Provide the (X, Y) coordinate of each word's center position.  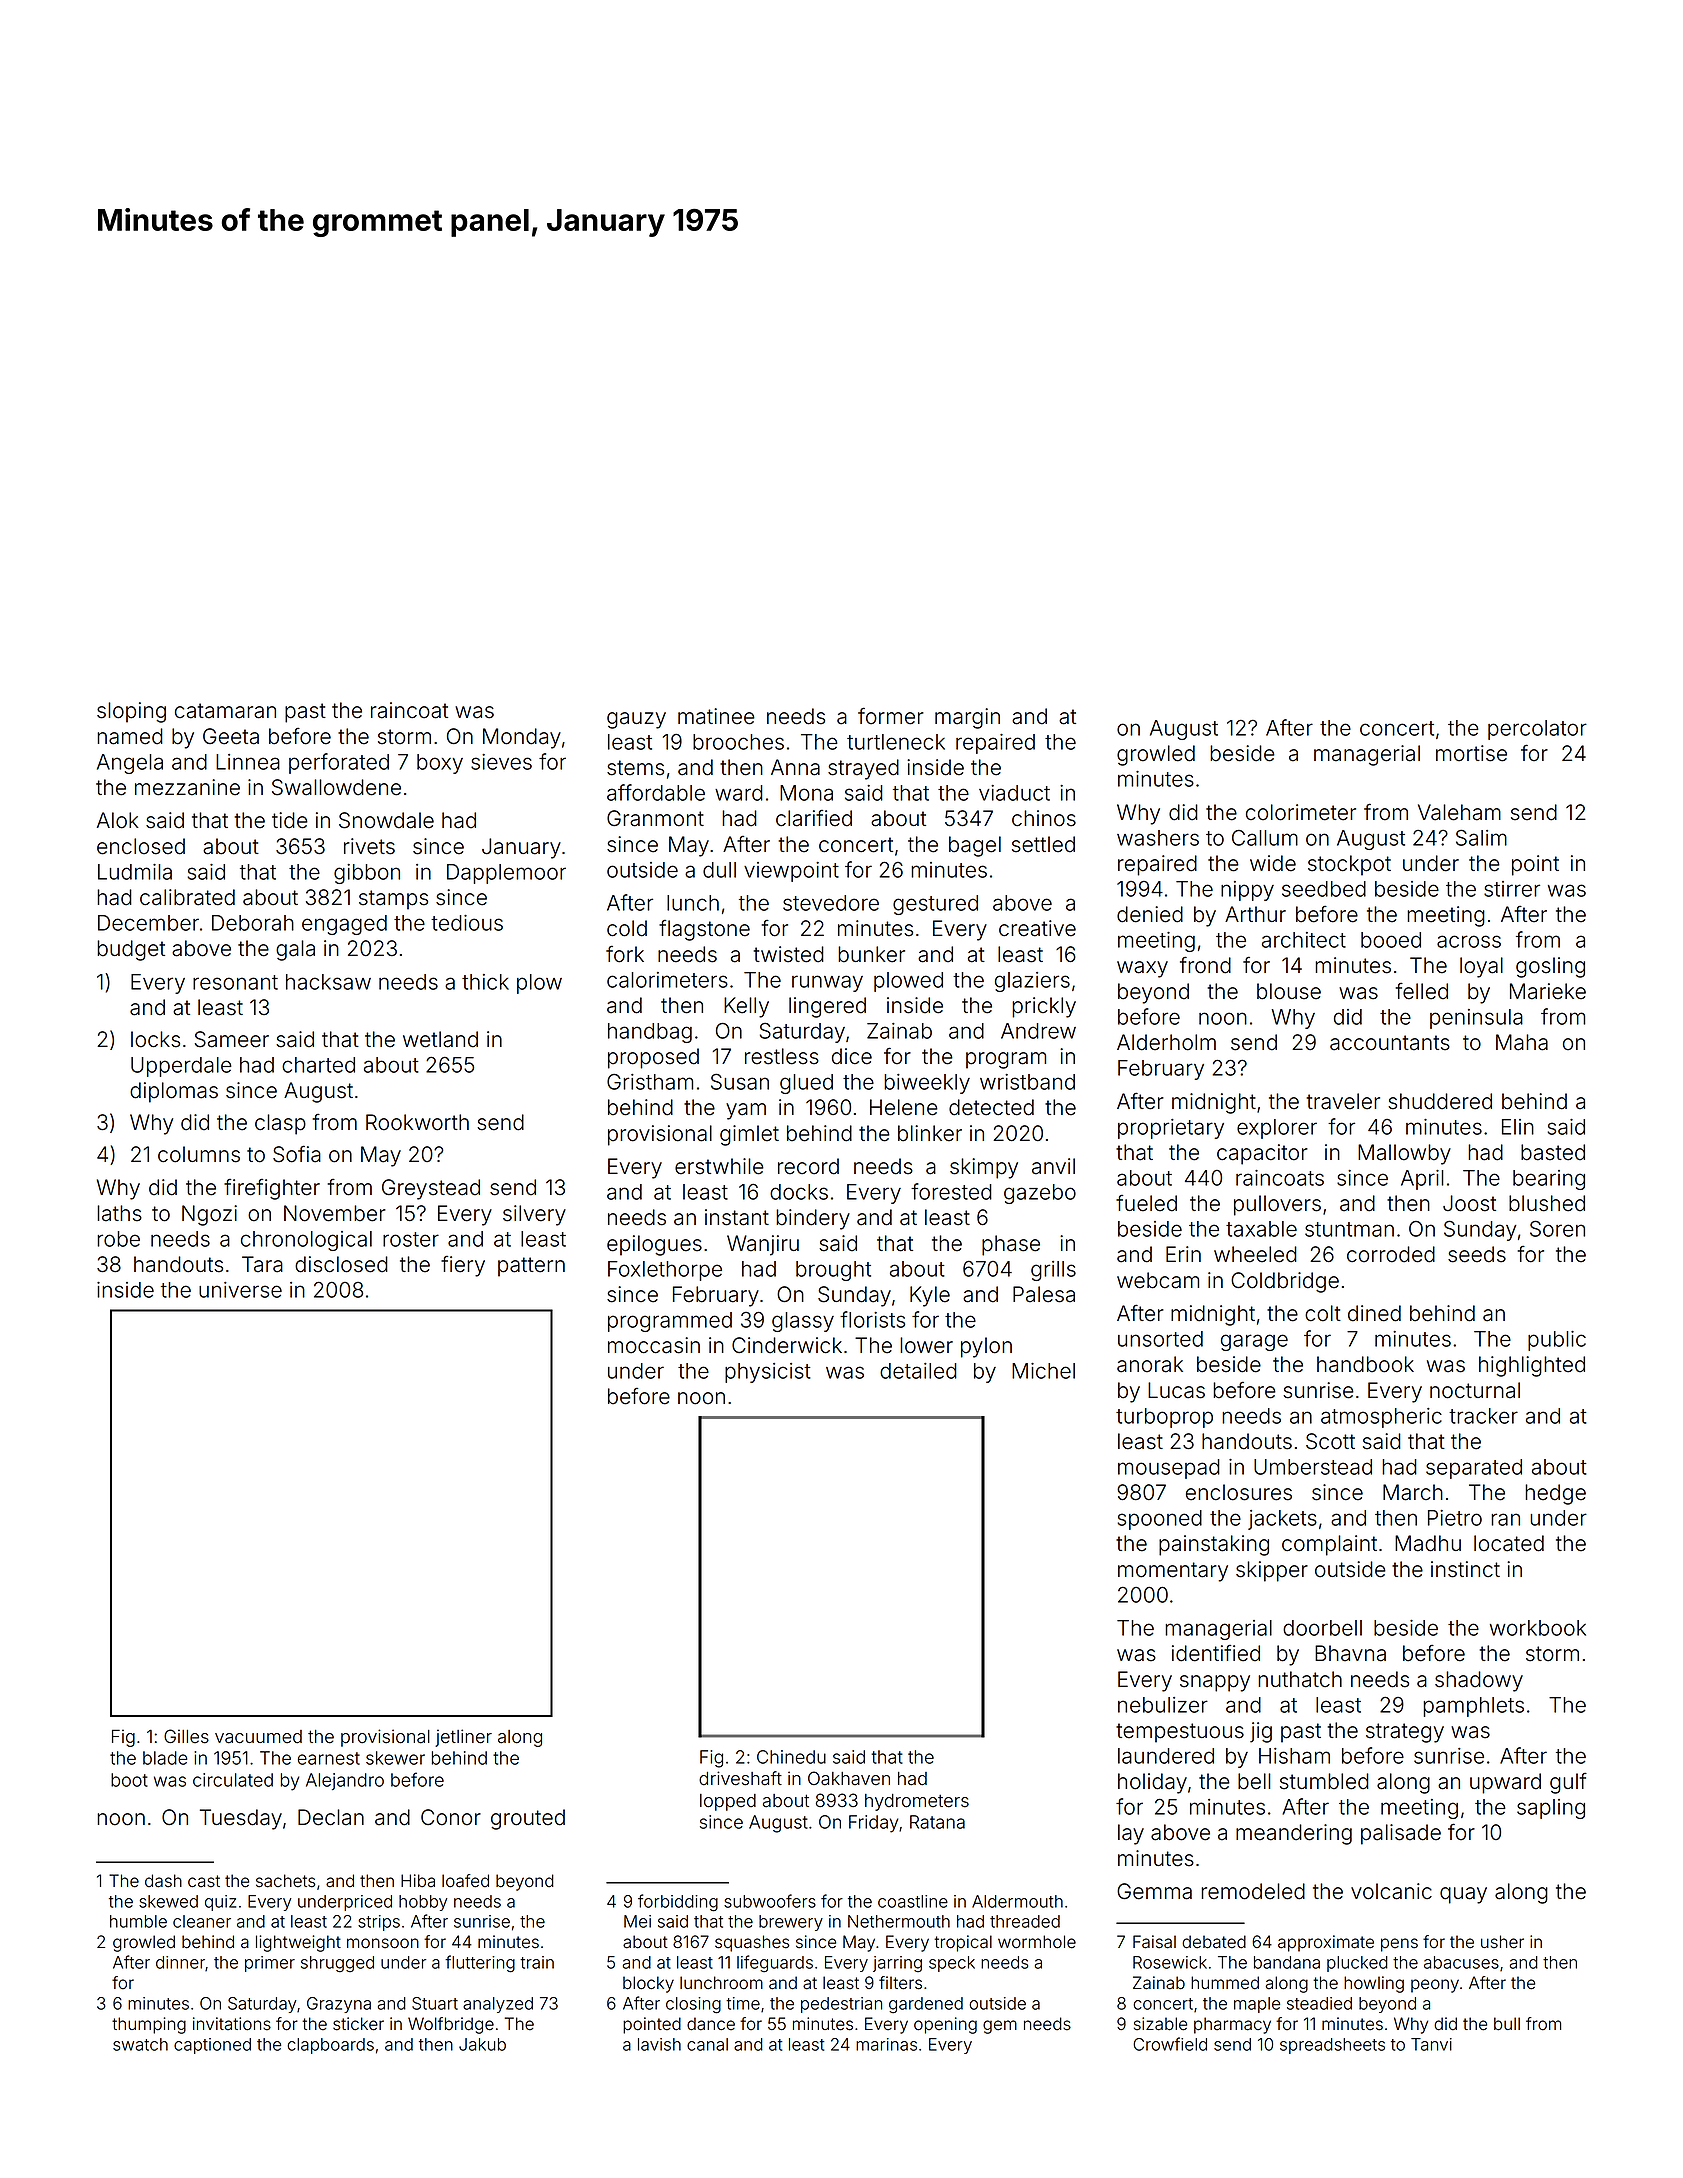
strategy (1405, 1733)
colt (1323, 1313)
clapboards (330, 2046)
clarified (814, 818)
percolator (1537, 730)
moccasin (654, 1345)
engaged (344, 925)
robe (118, 1239)
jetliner (463, 1738)
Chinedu (791, 1757)
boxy (440, 764)
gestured (935, 905)
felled (1422, 991)
